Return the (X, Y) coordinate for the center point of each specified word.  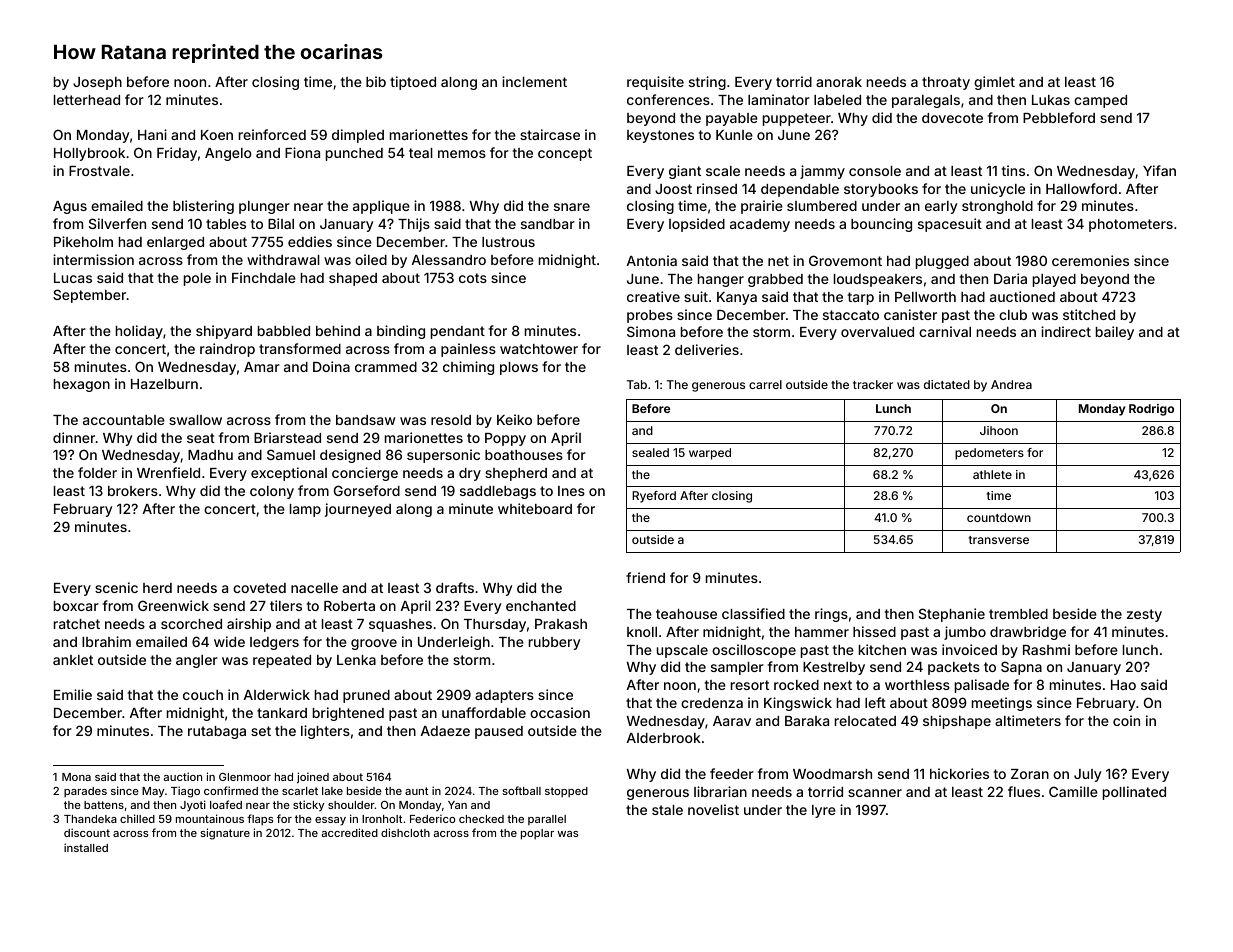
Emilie (73, 694)
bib (376, 81)
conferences (668, 99)
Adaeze (445, 731)
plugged (942, 262)
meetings (1002, 704)
